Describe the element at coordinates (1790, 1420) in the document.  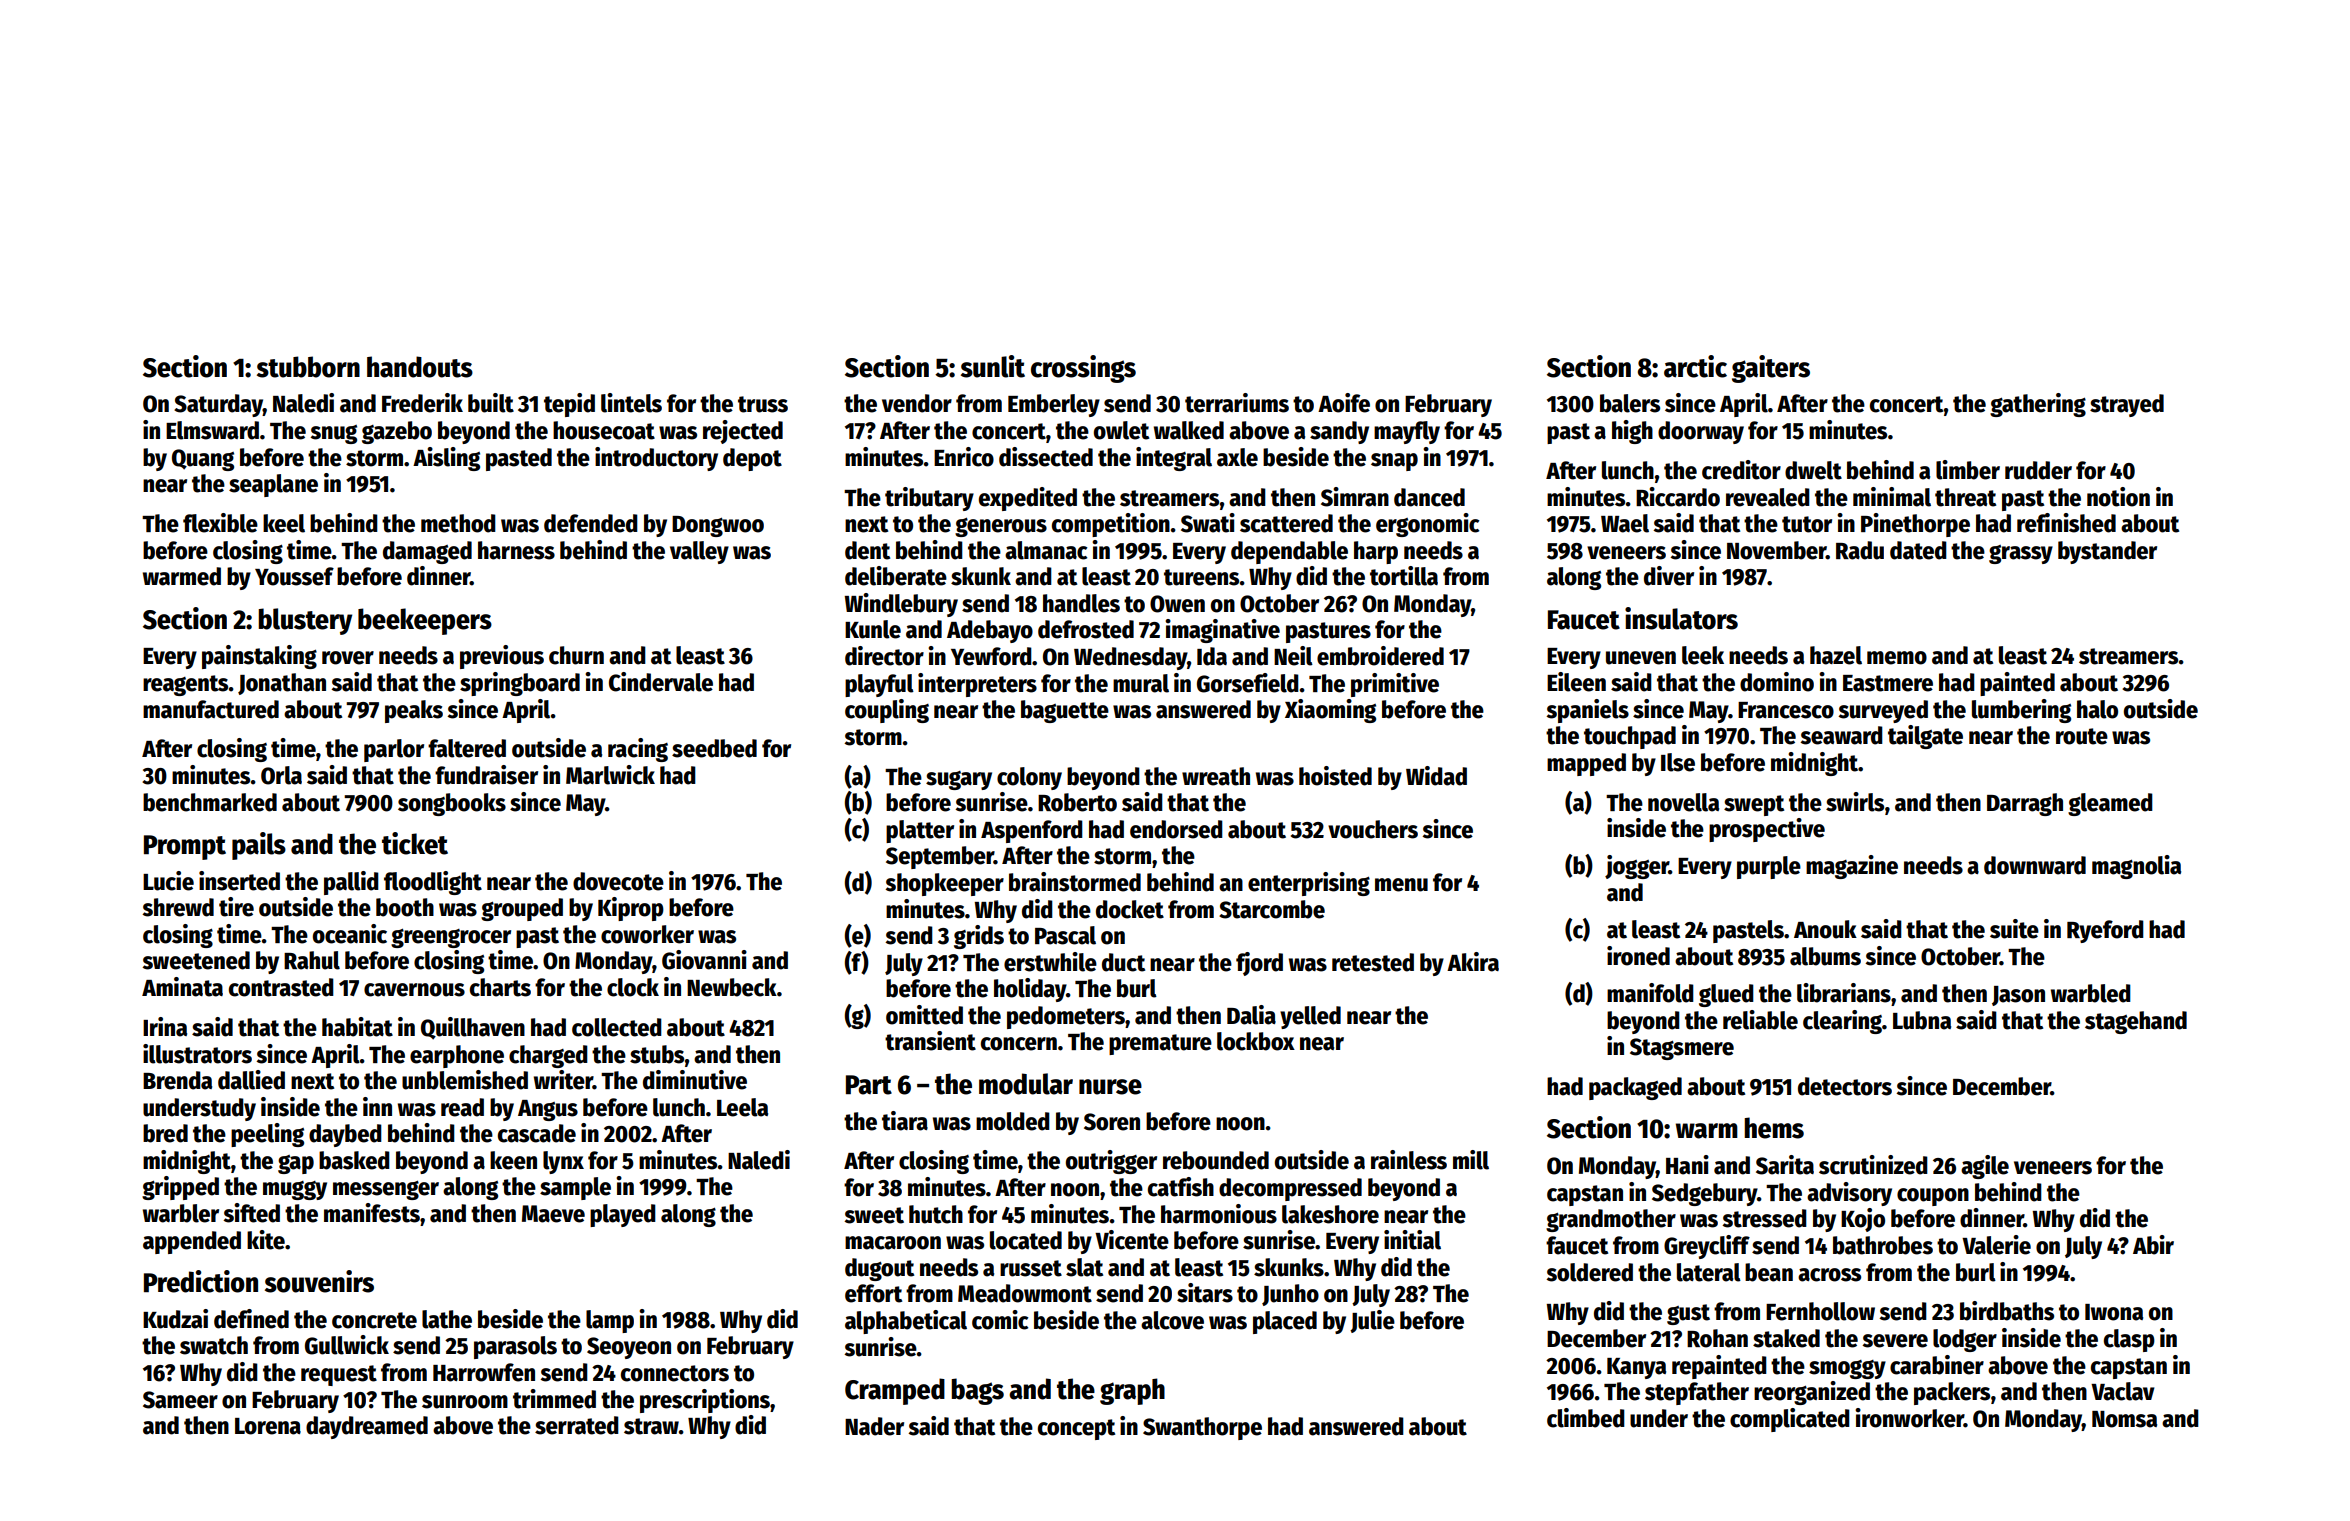
I see `complicated` at that location.
